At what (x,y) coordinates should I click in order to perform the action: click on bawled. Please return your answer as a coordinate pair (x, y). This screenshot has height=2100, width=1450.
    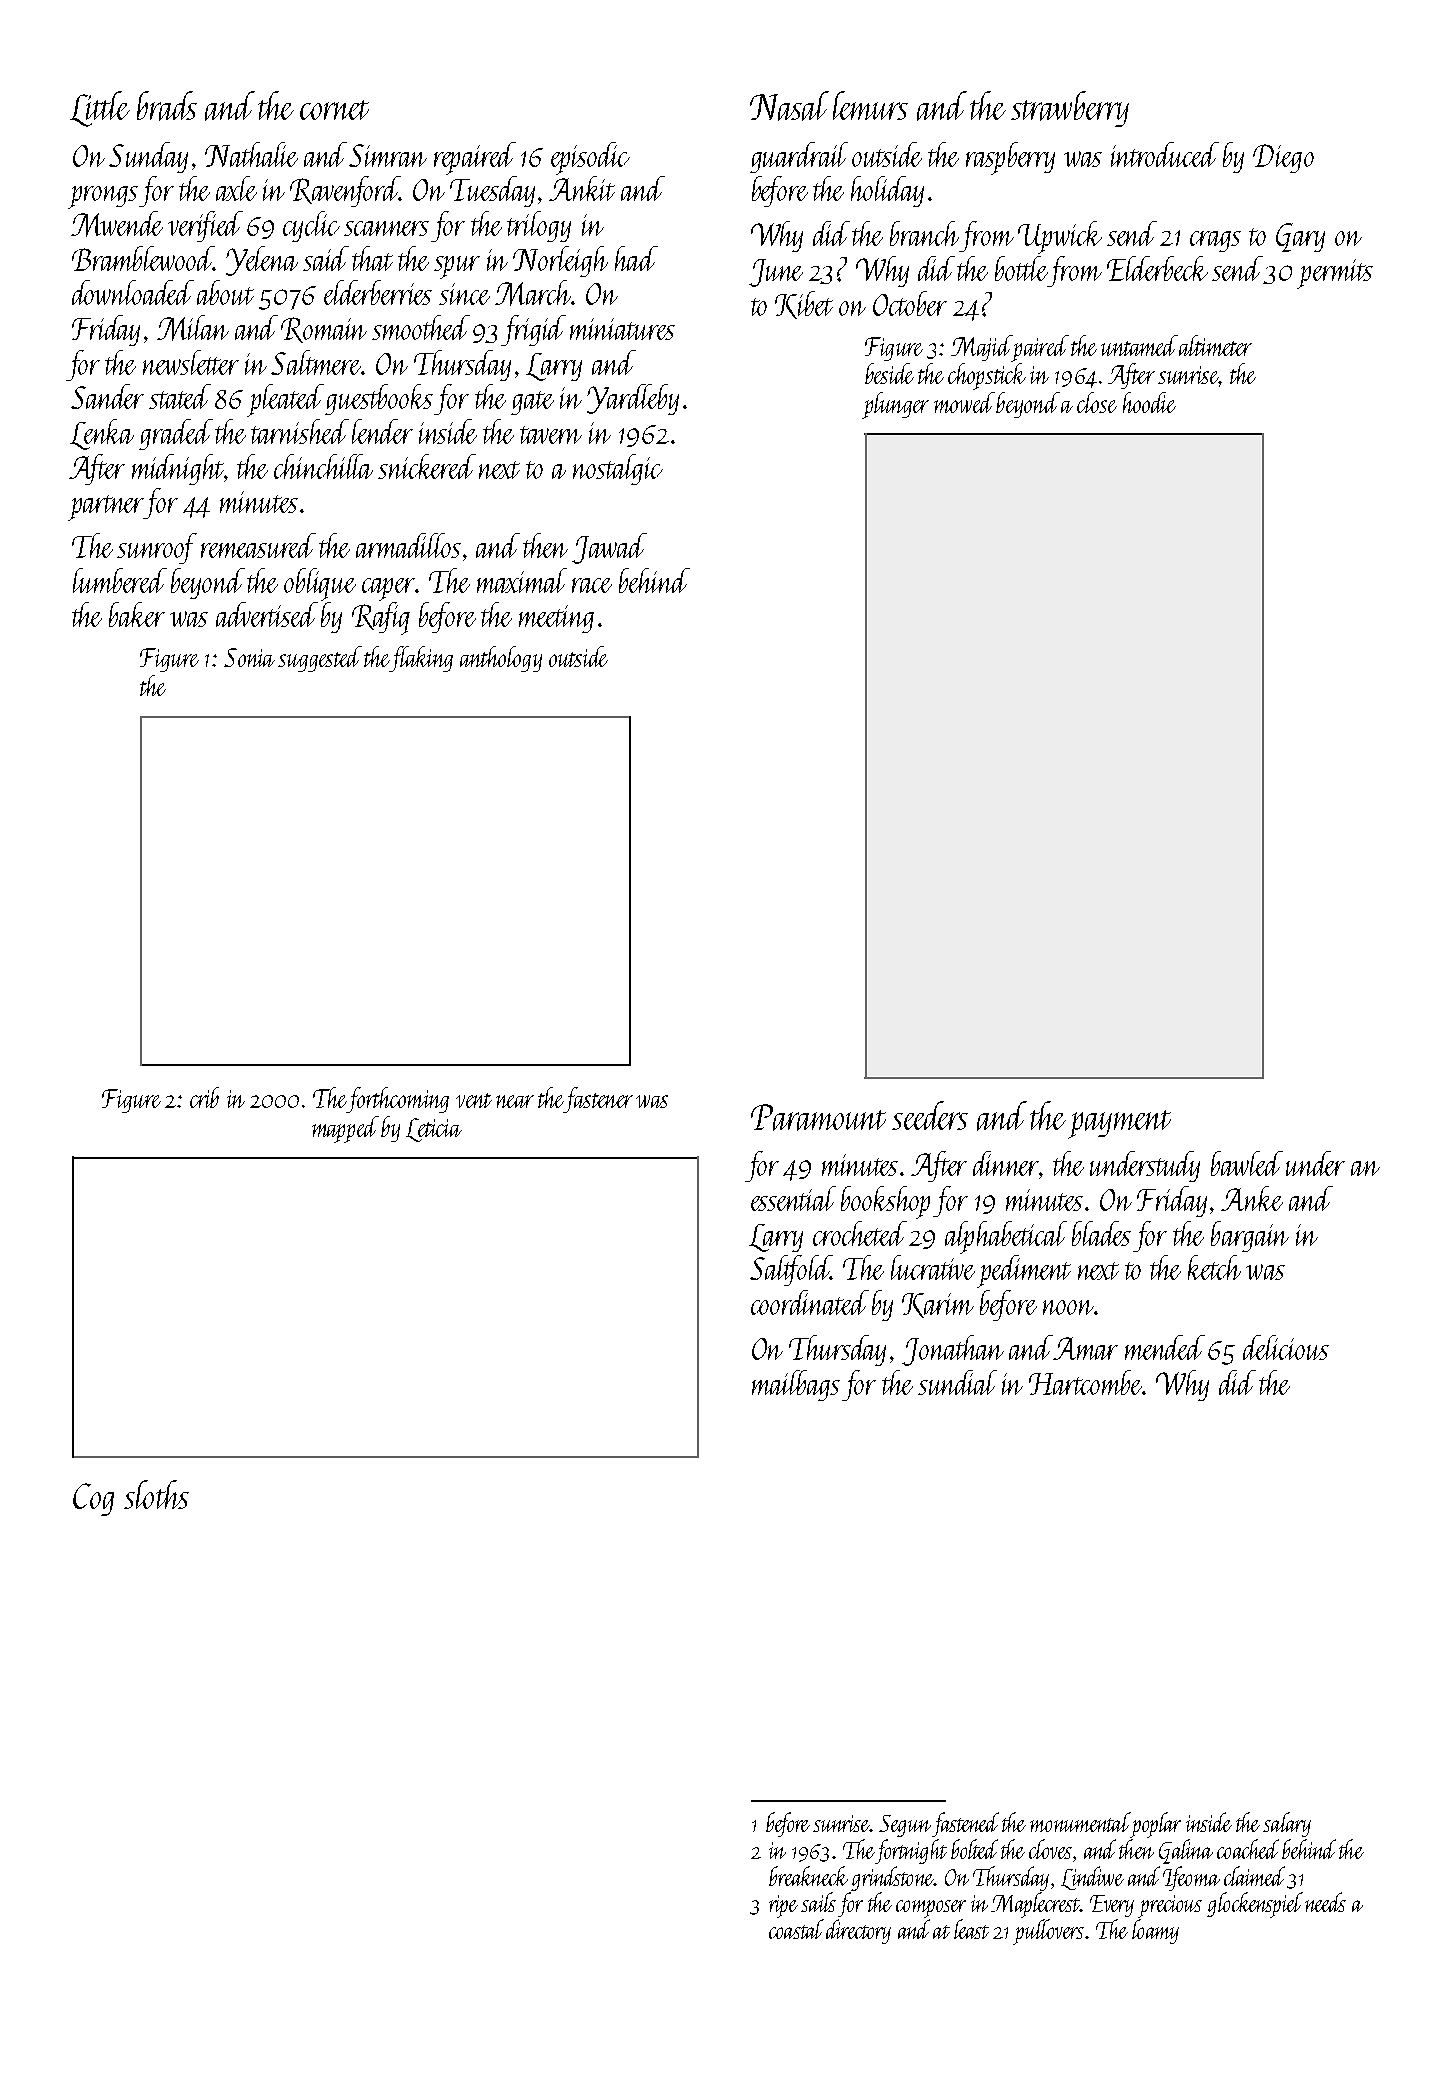
    Looking at the image, I should click on (1247, 1163).
